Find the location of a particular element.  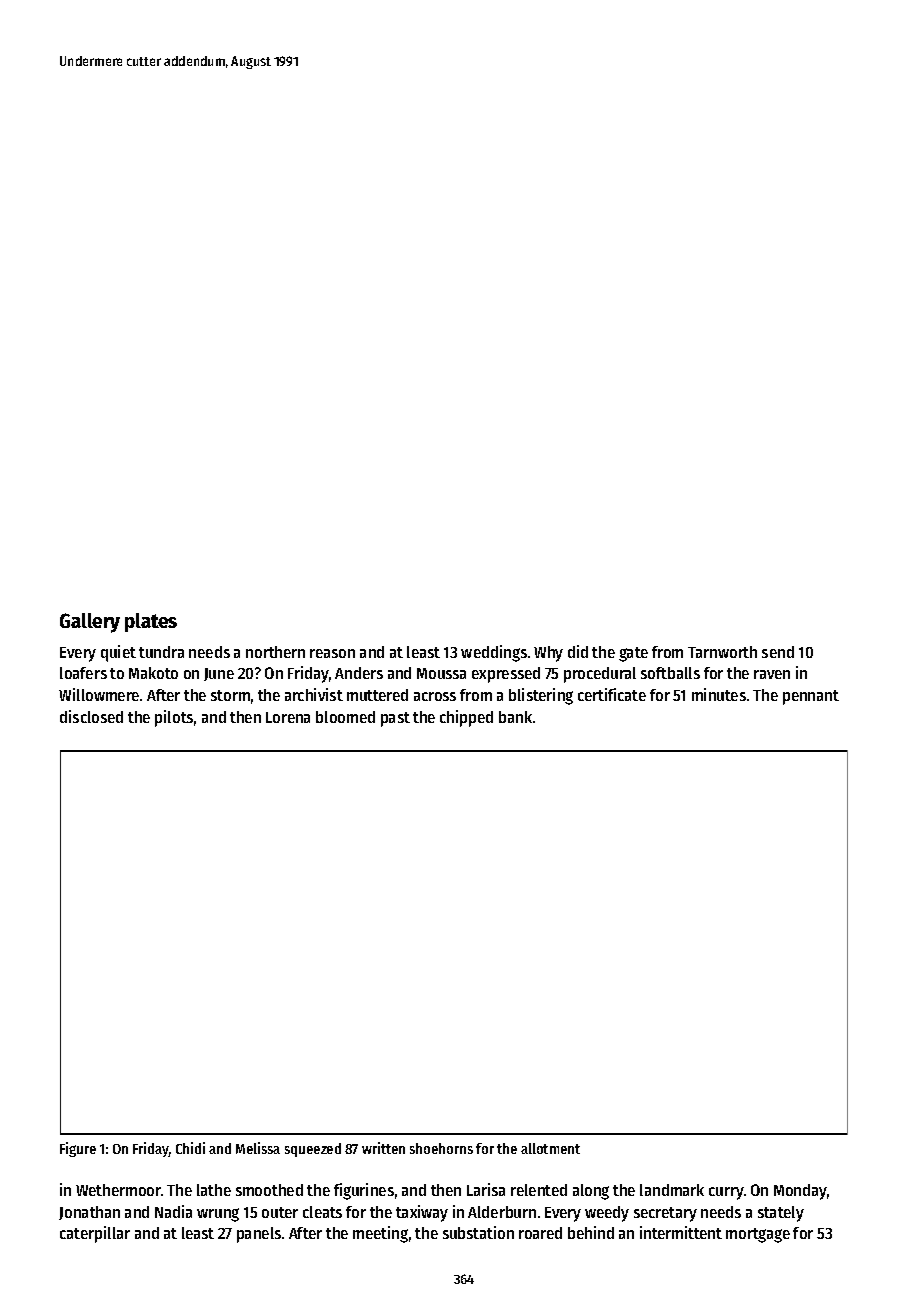

Gallery is located at coordinates (90, 623).
